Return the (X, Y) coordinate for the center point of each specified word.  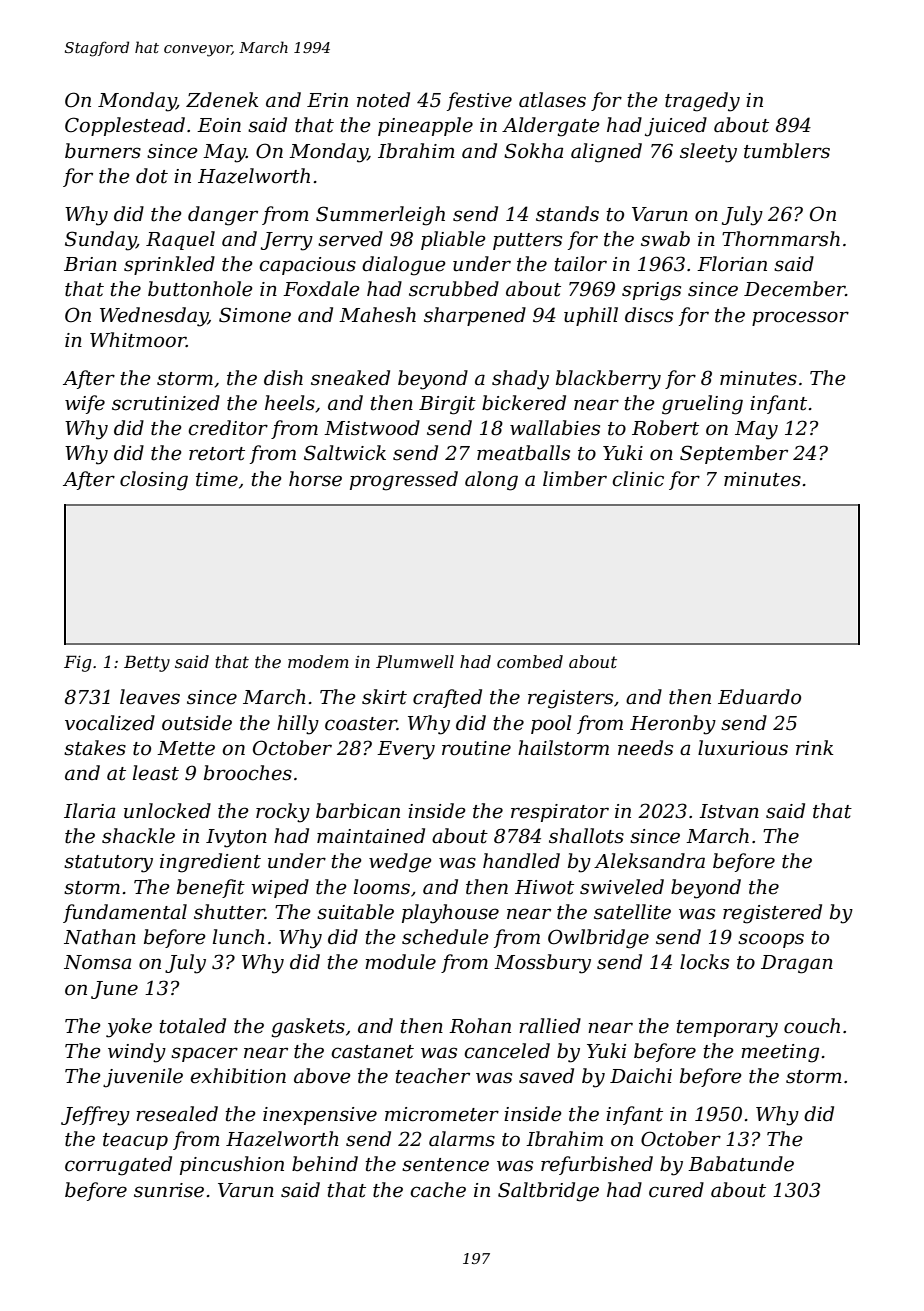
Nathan (100, 937)
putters (527, 241)
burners (103, 151)
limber (575, 479)
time (217, 479)
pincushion (232, 1165)
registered (772, 914)
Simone (255, 315)
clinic (638, 479)
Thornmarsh (781, 239)
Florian (732, 264)
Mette (186, 748)
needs (645, 748)
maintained (371, 836)
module (400, 962)
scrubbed (454, 289)
